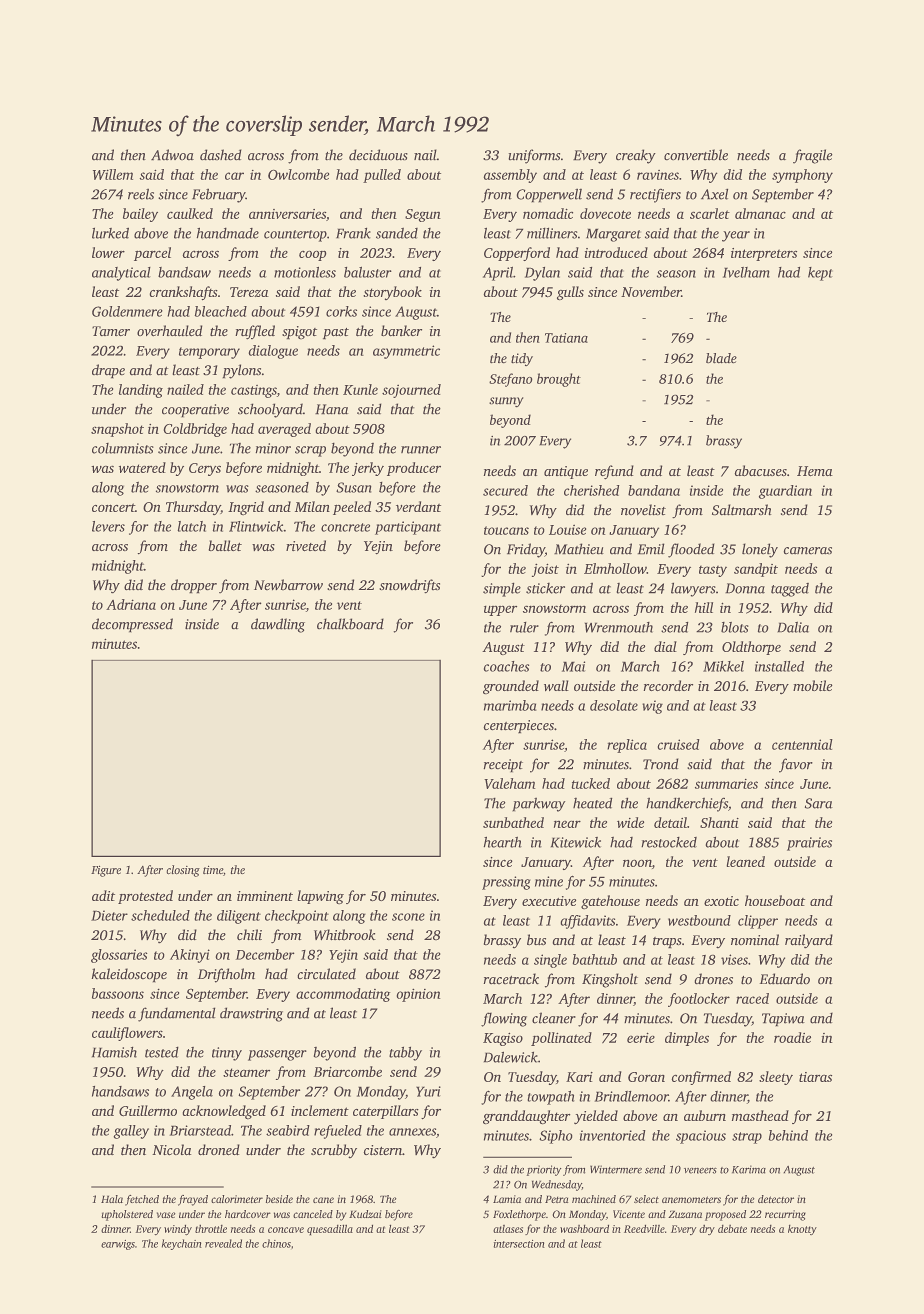 This screenshot has width=924, height=1314. What do you see at coordinates (566, 472) in the screenshot?
I see `antique` at bounding box center [566, 472].
